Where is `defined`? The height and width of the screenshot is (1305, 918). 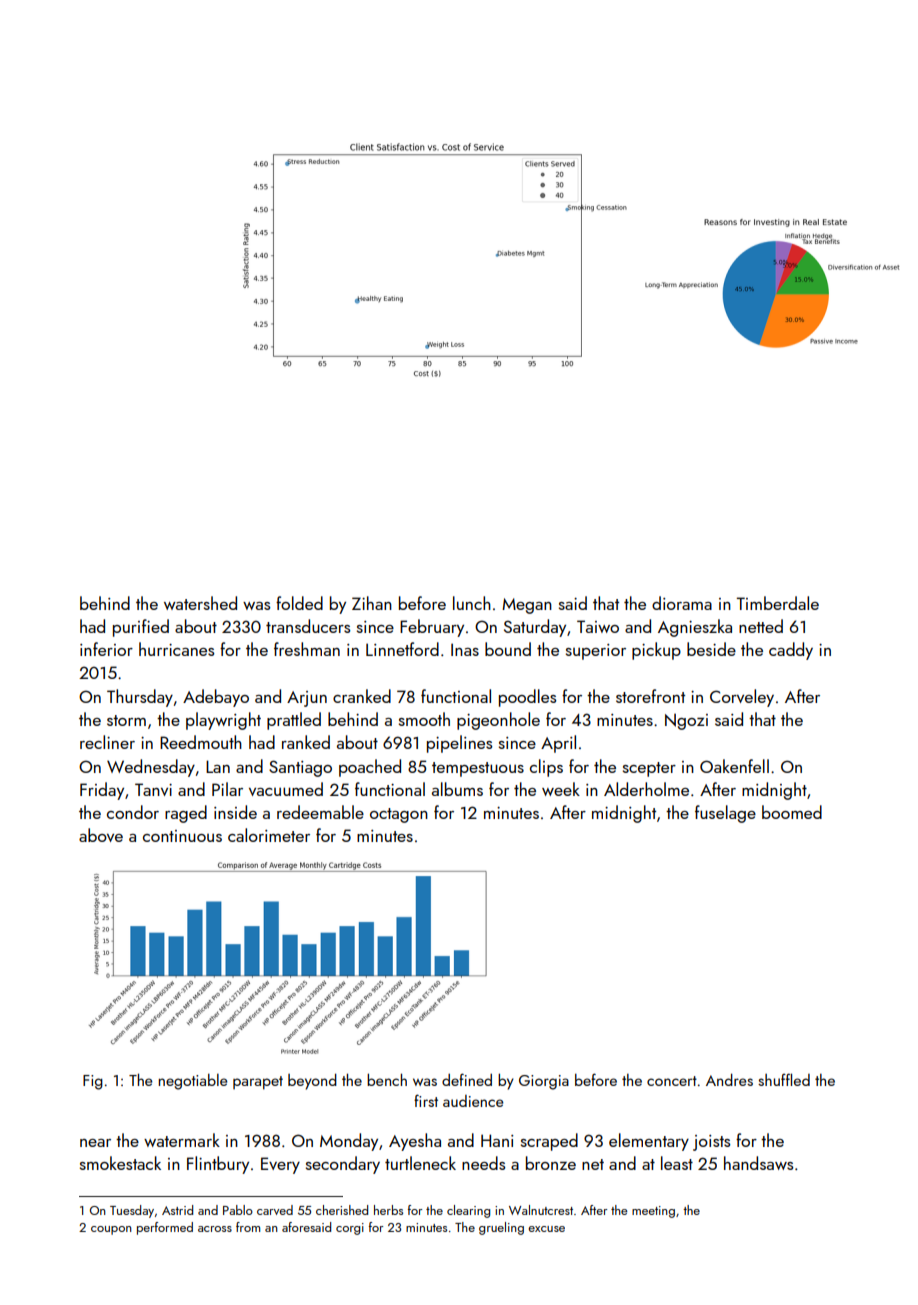 defined is located at coordinates (467, 1079).
